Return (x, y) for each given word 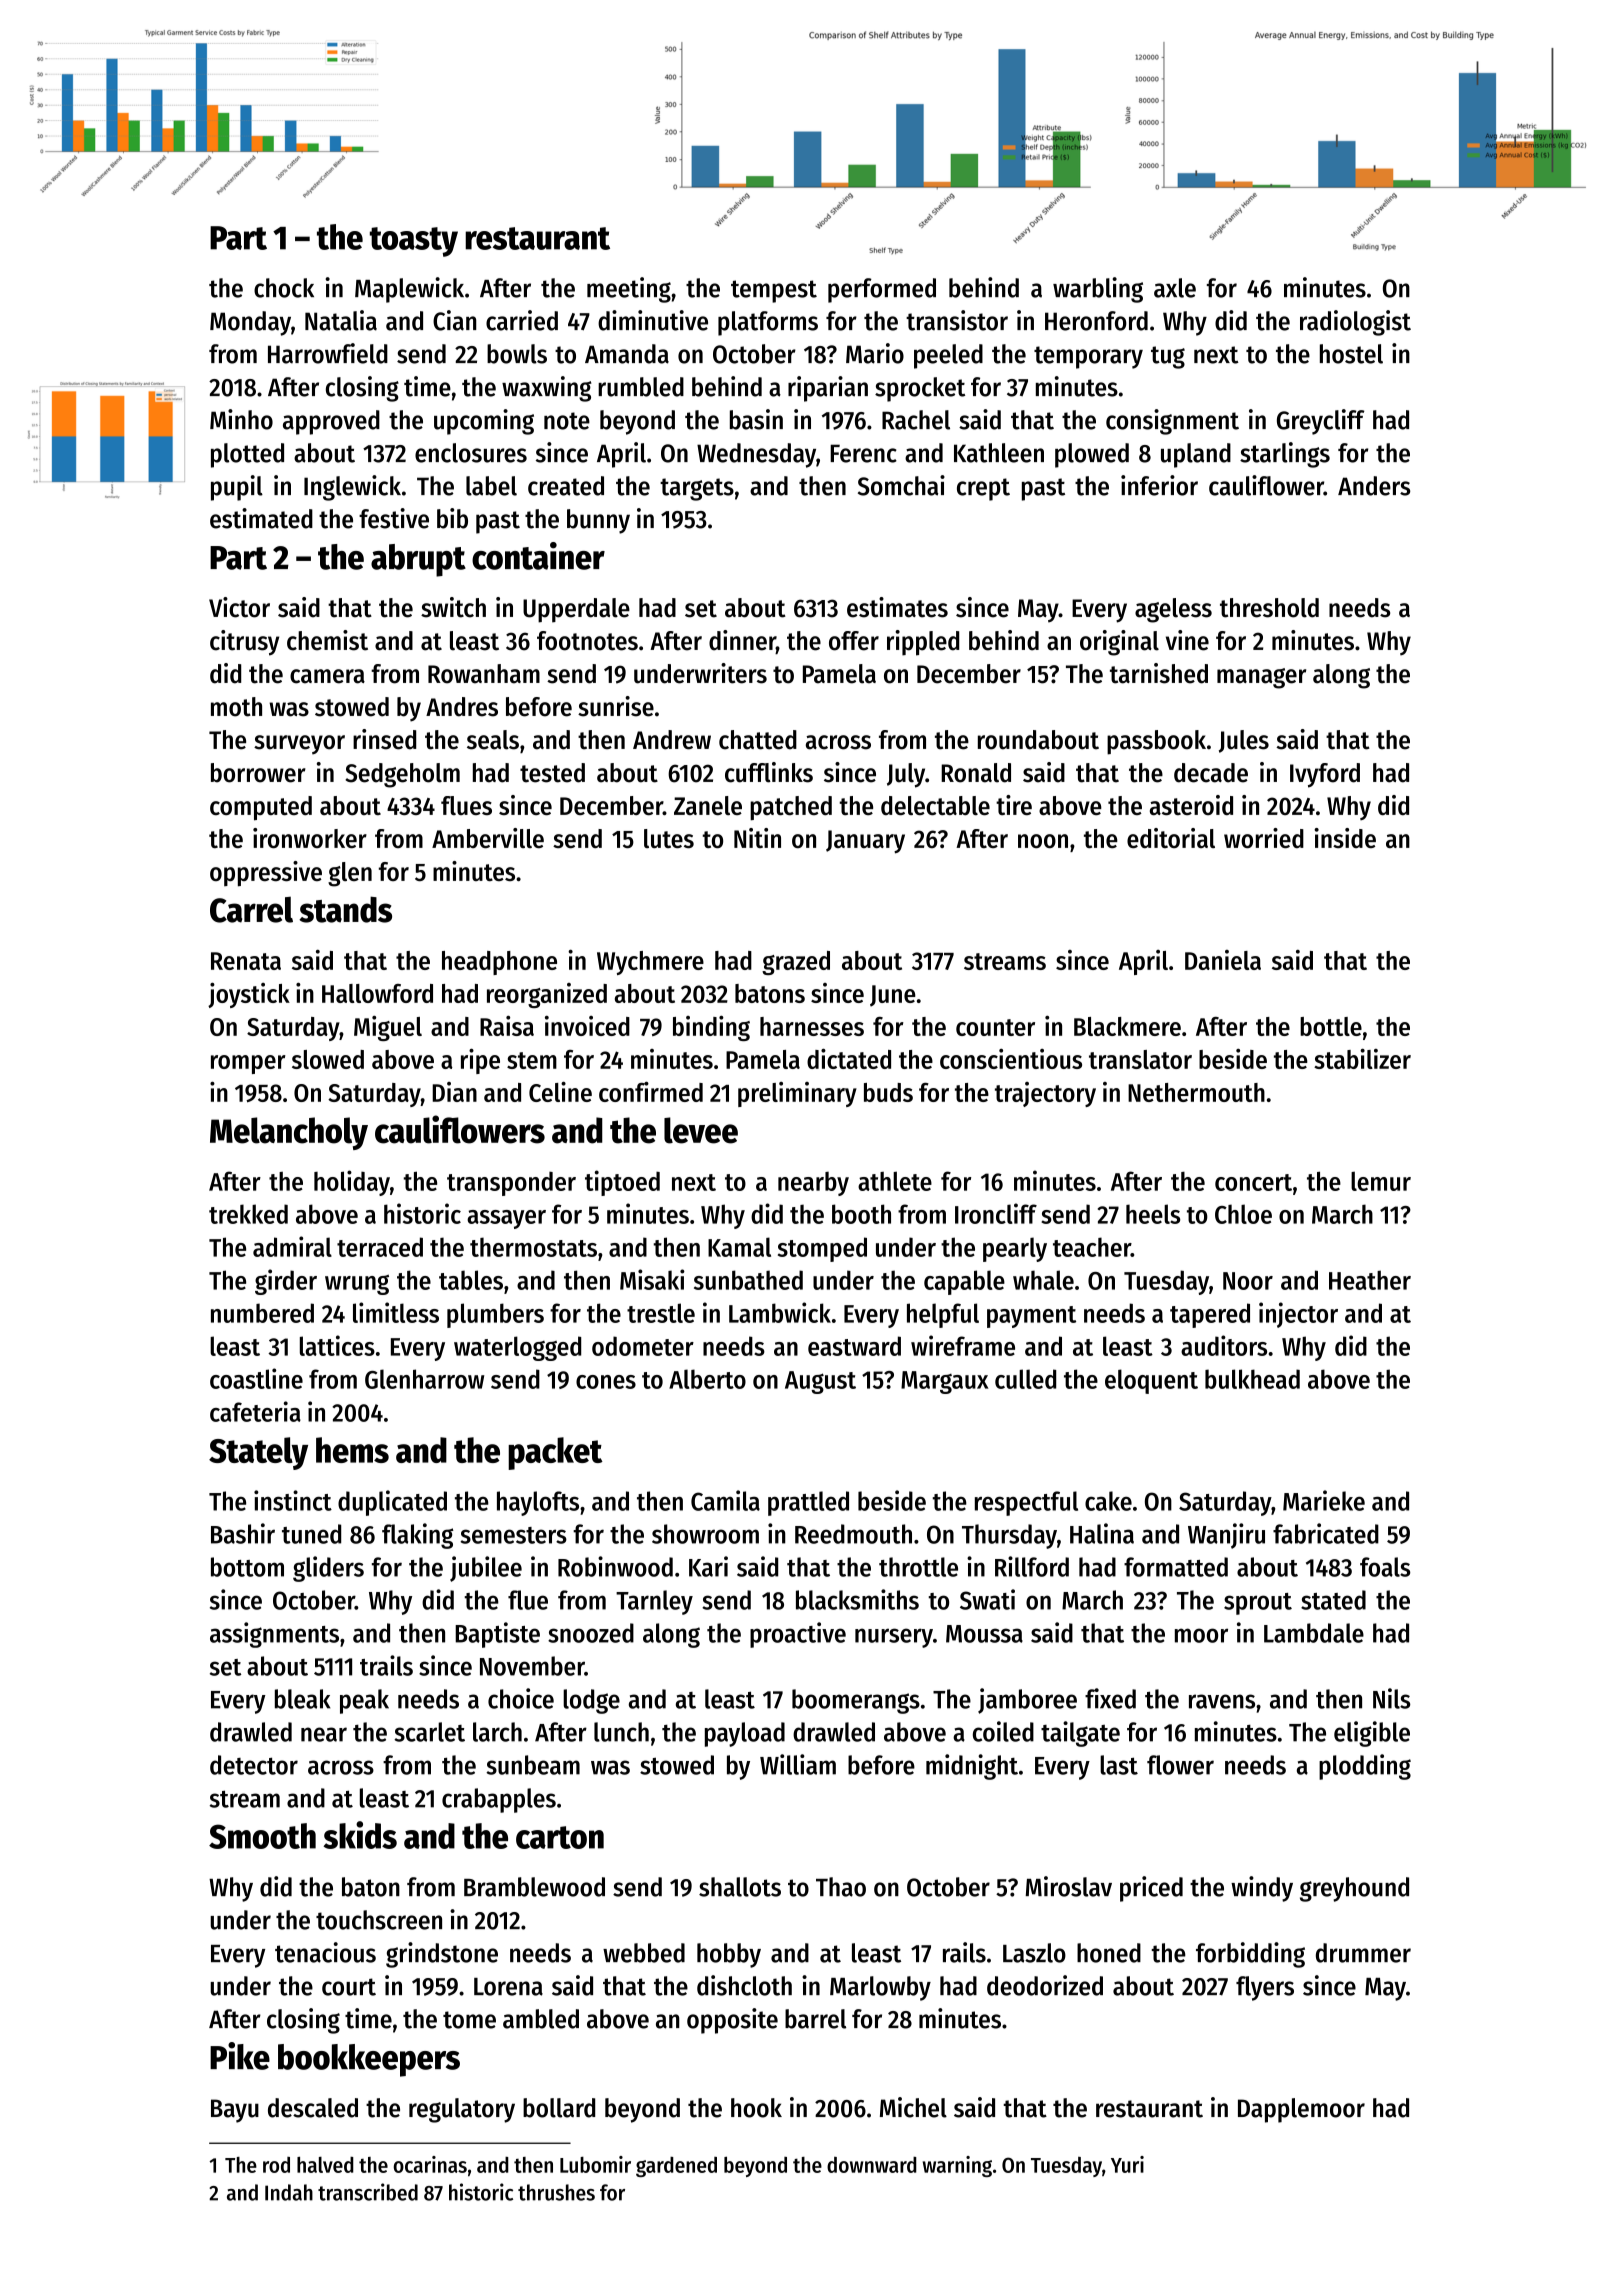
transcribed (368, 2192)
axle (1175, 288)
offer (854, 641)
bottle (1331, 1026)
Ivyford (1325, 775)
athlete (895, 1181)
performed (882, 290)
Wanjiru (1226, 1536)
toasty (414, 242)
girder (286, 1282)
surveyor (299, 745)
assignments (274, 1635)
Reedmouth (853, 1534)
